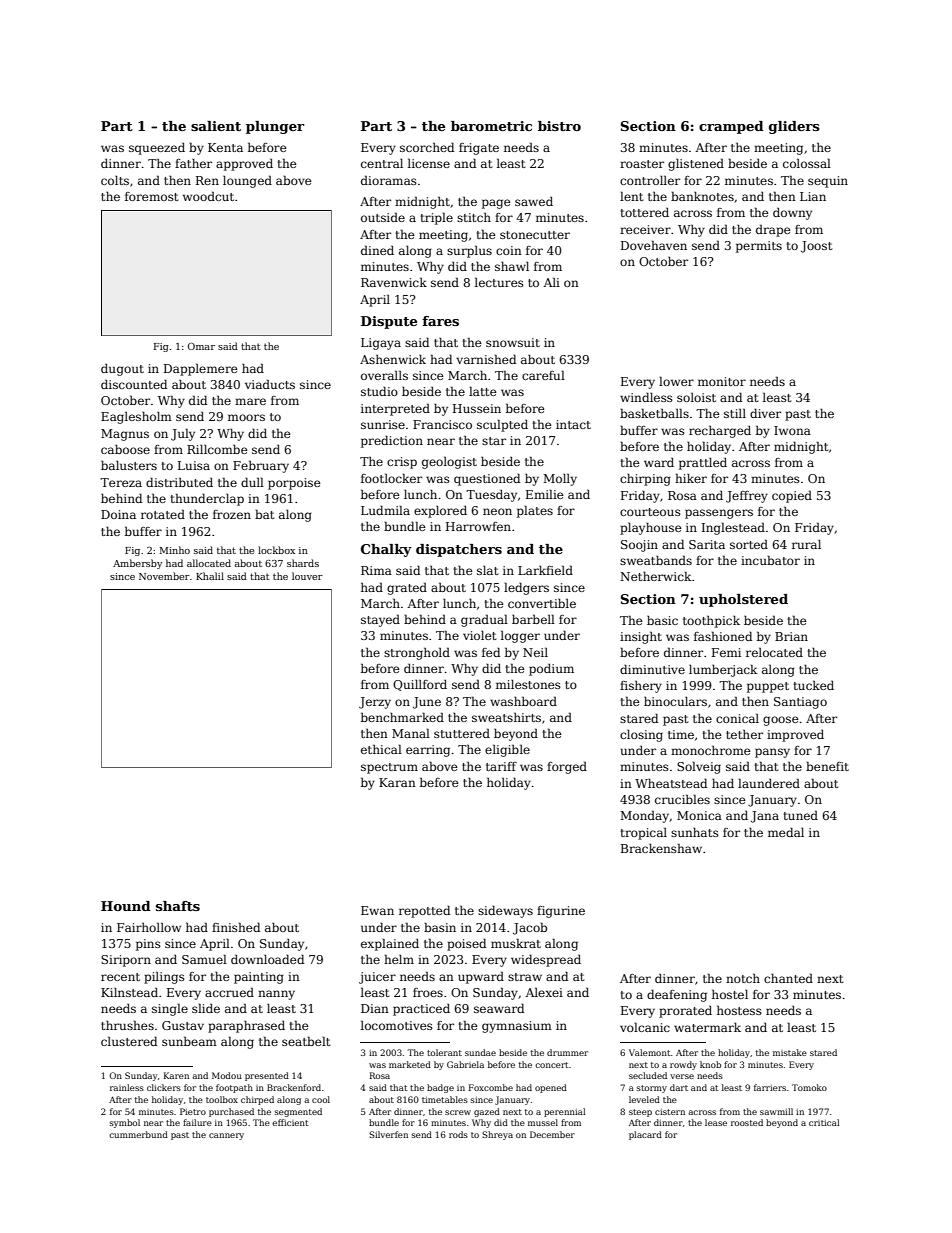 This image has height=1233, width=952. What do you see at coordinates (440, 927) in the image?
I see `basin` at bounding box center [440, 927].
